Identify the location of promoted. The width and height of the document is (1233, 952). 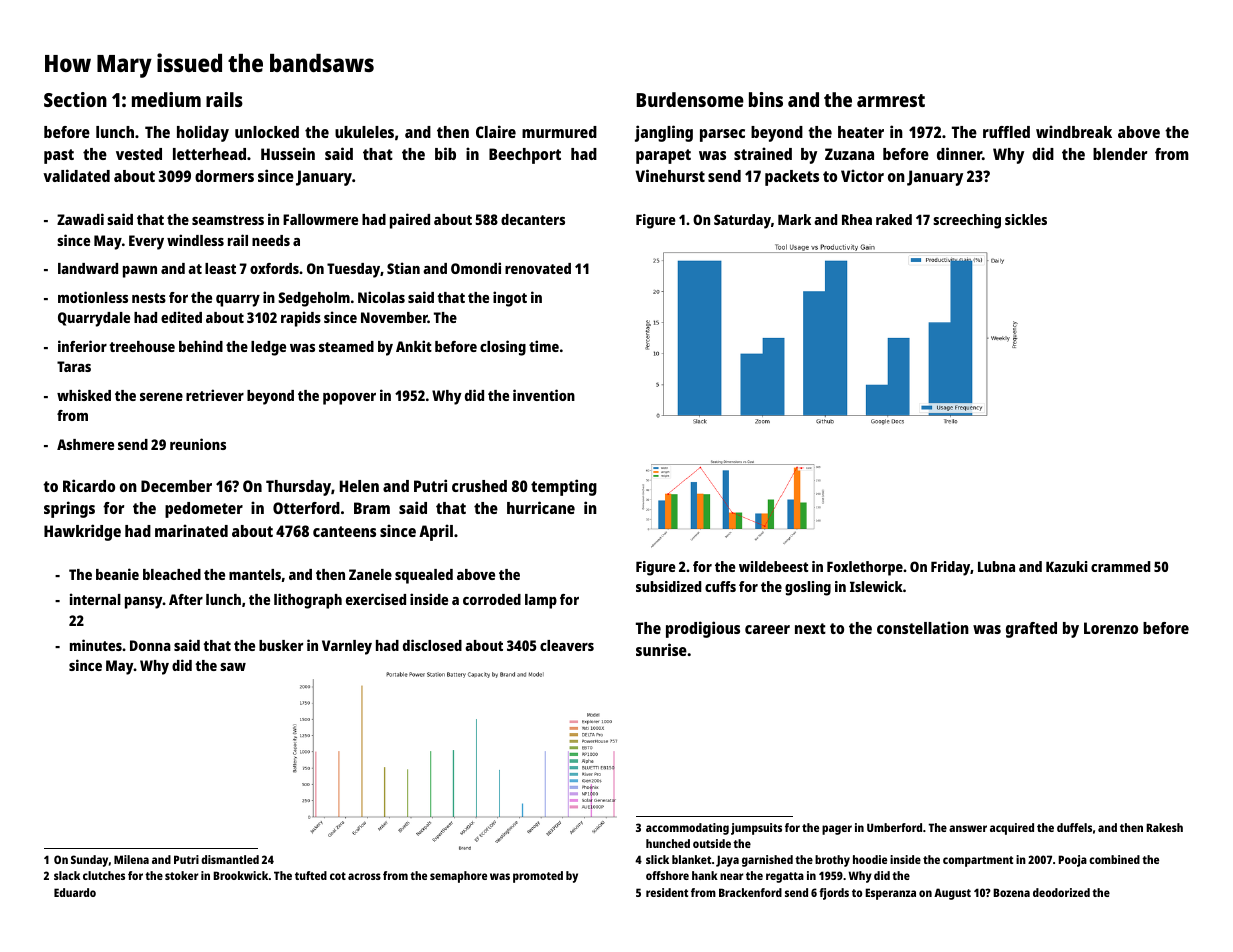
(538, 877).
